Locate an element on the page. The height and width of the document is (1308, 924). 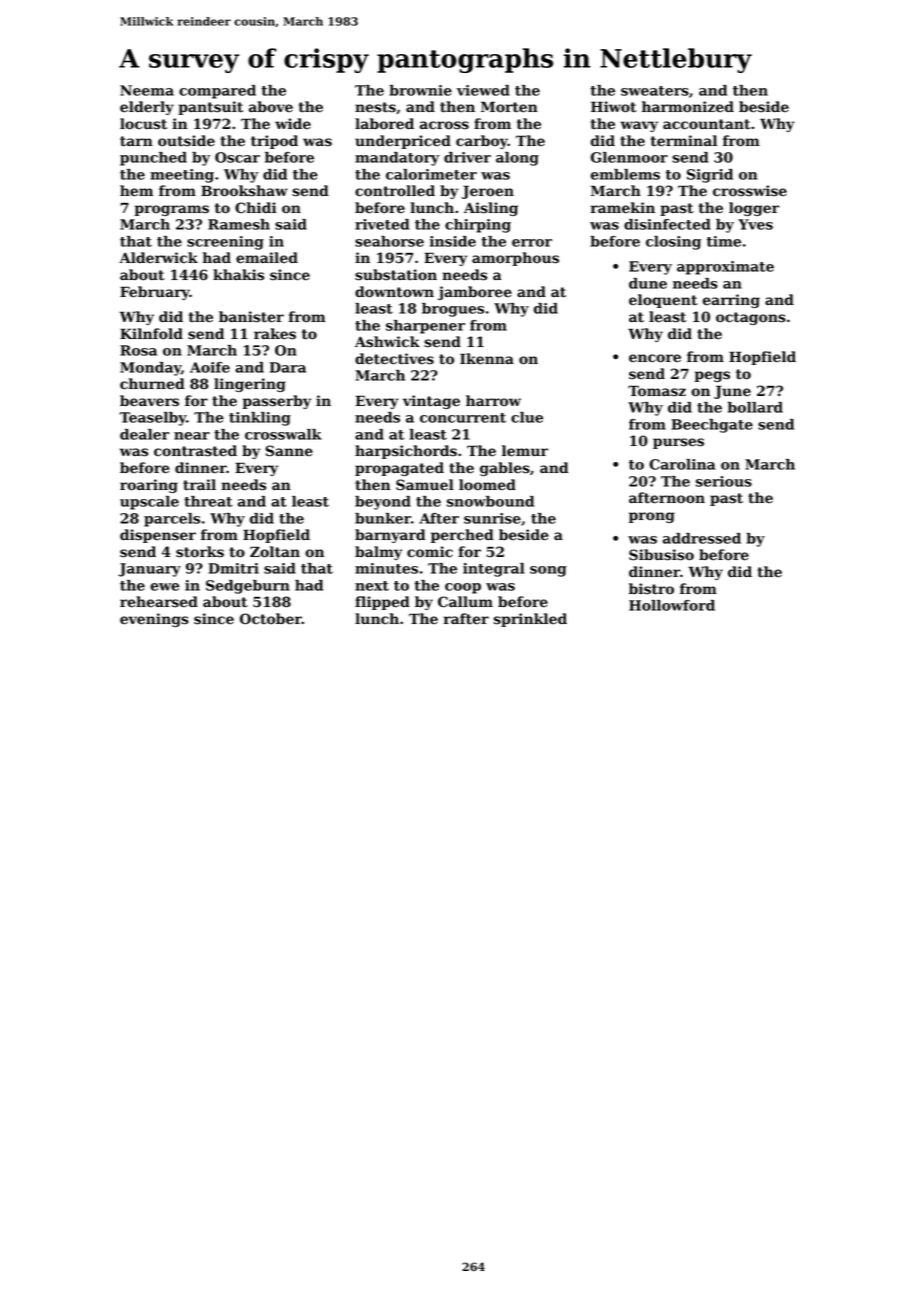
flipped is located at coordinates (382, 603).
